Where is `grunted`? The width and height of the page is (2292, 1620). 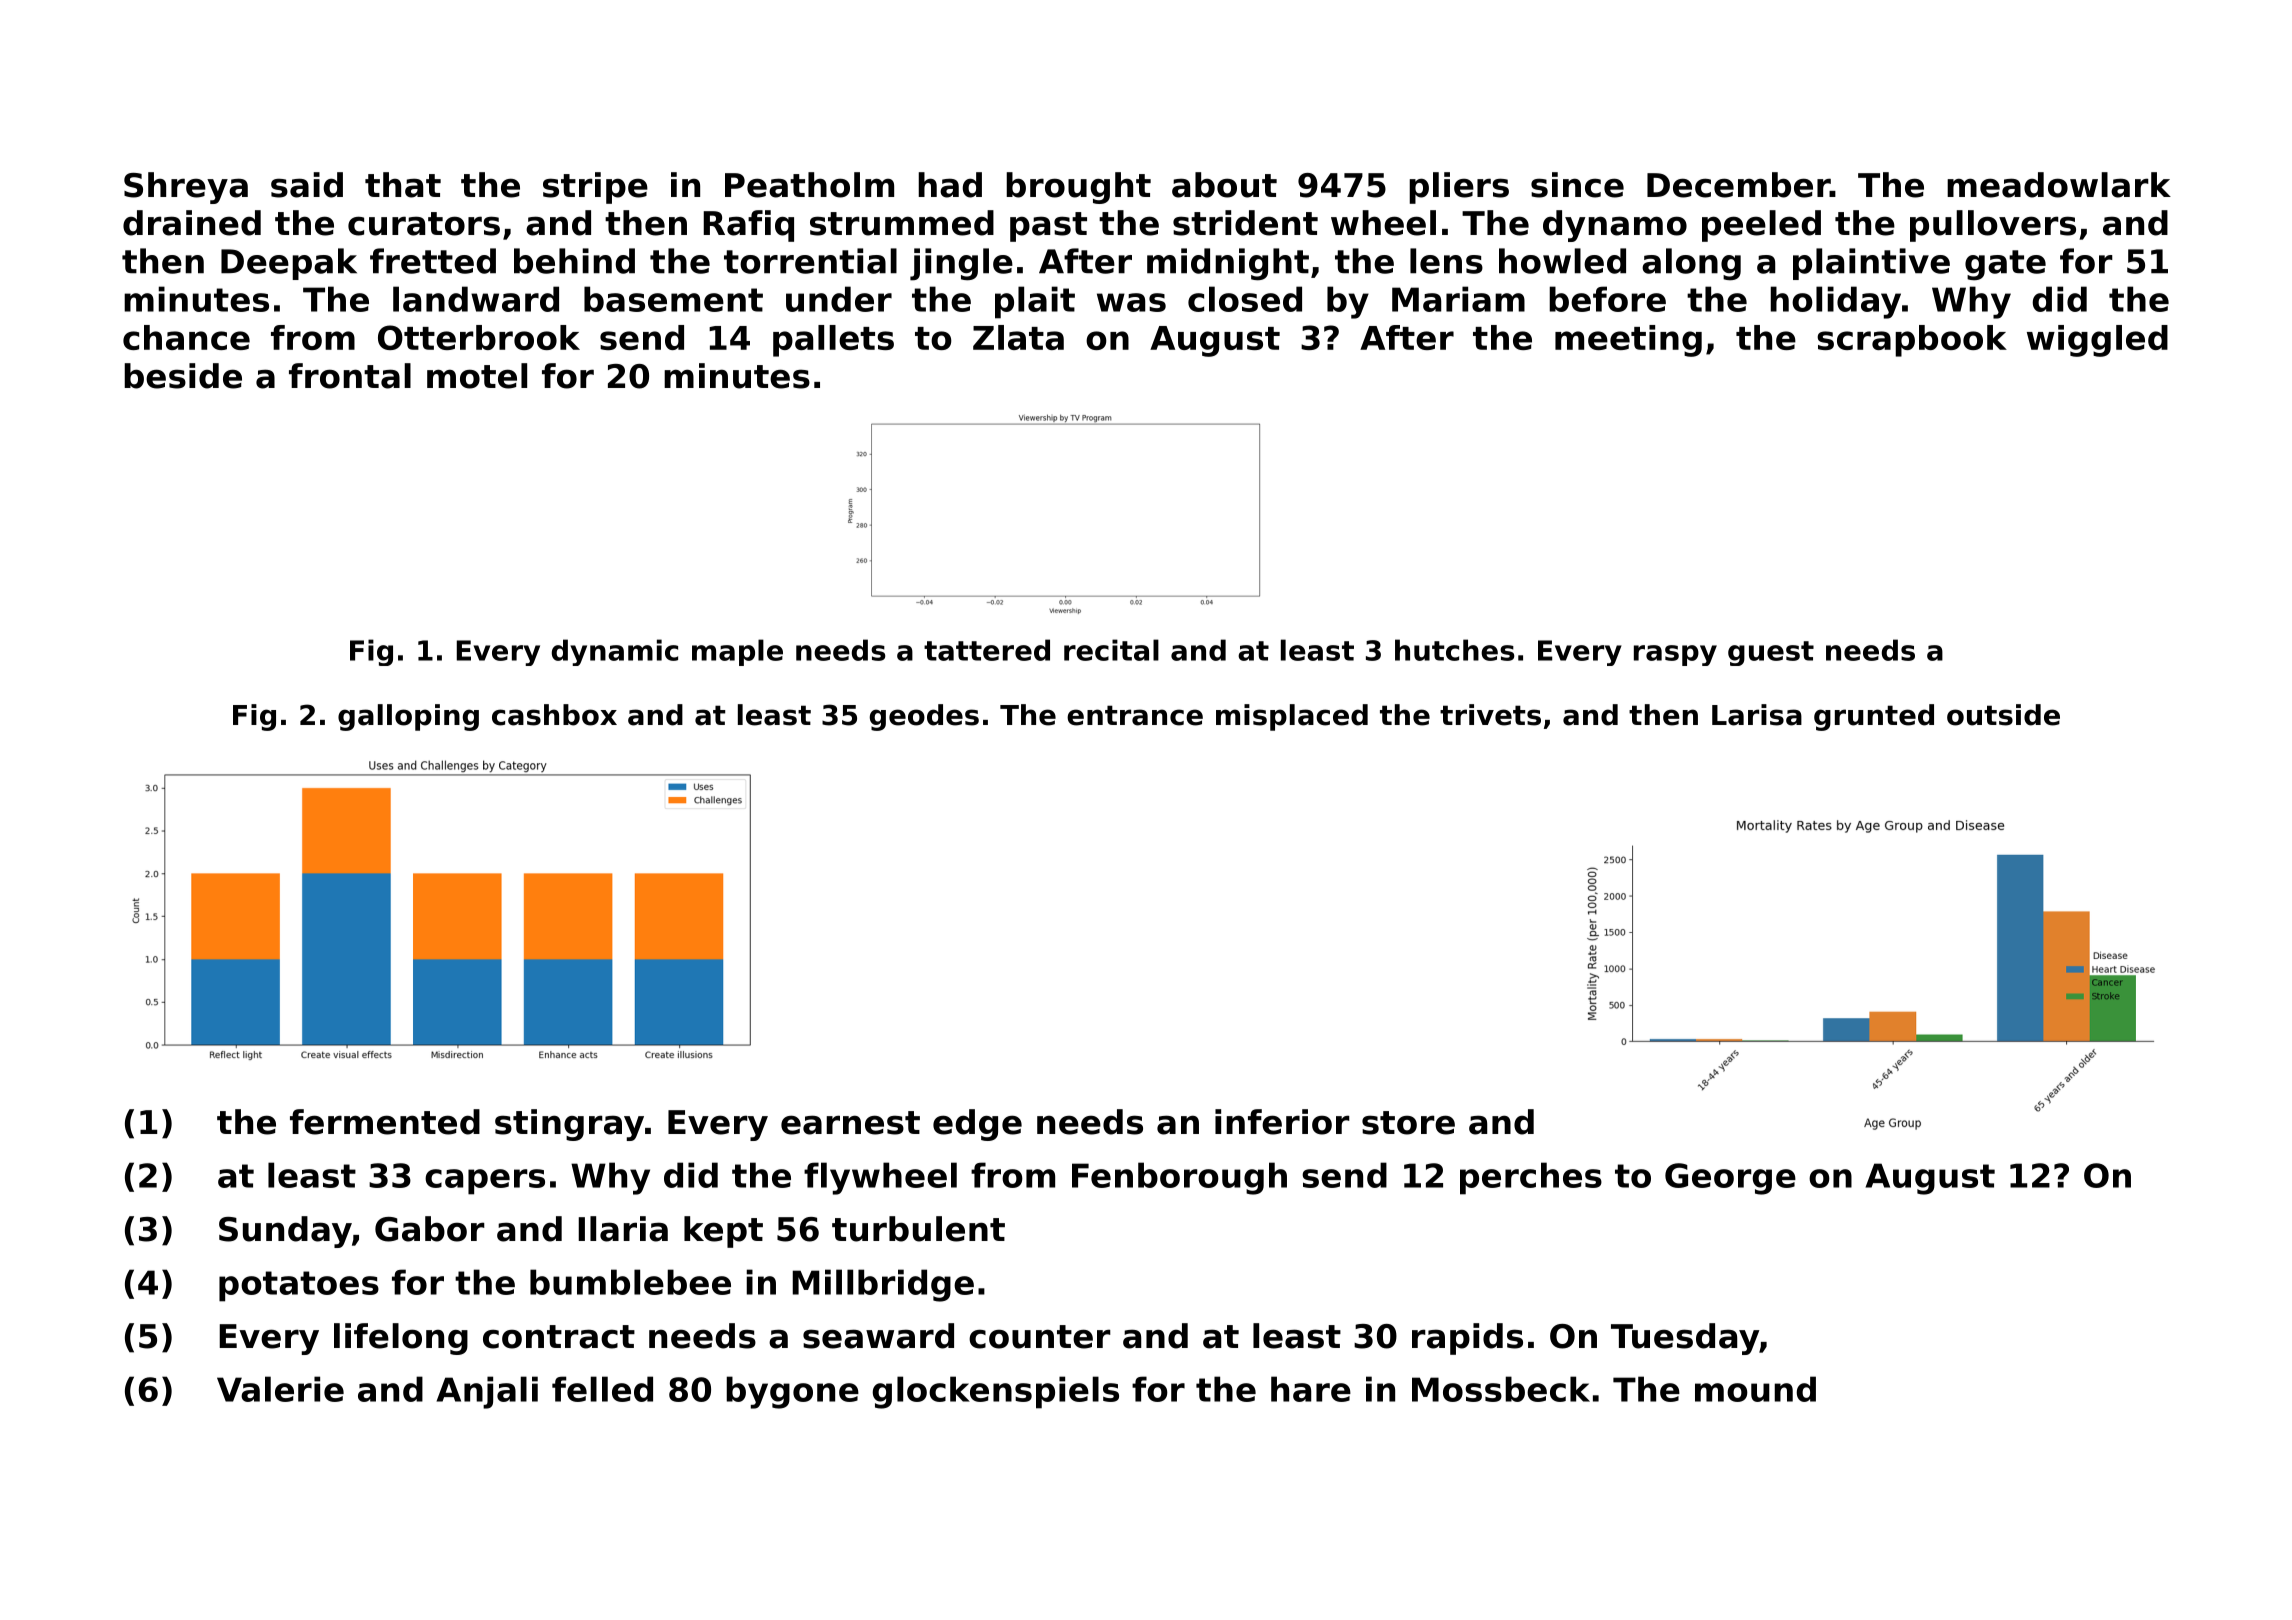
grunted is located at coordinates (1874, 717).
